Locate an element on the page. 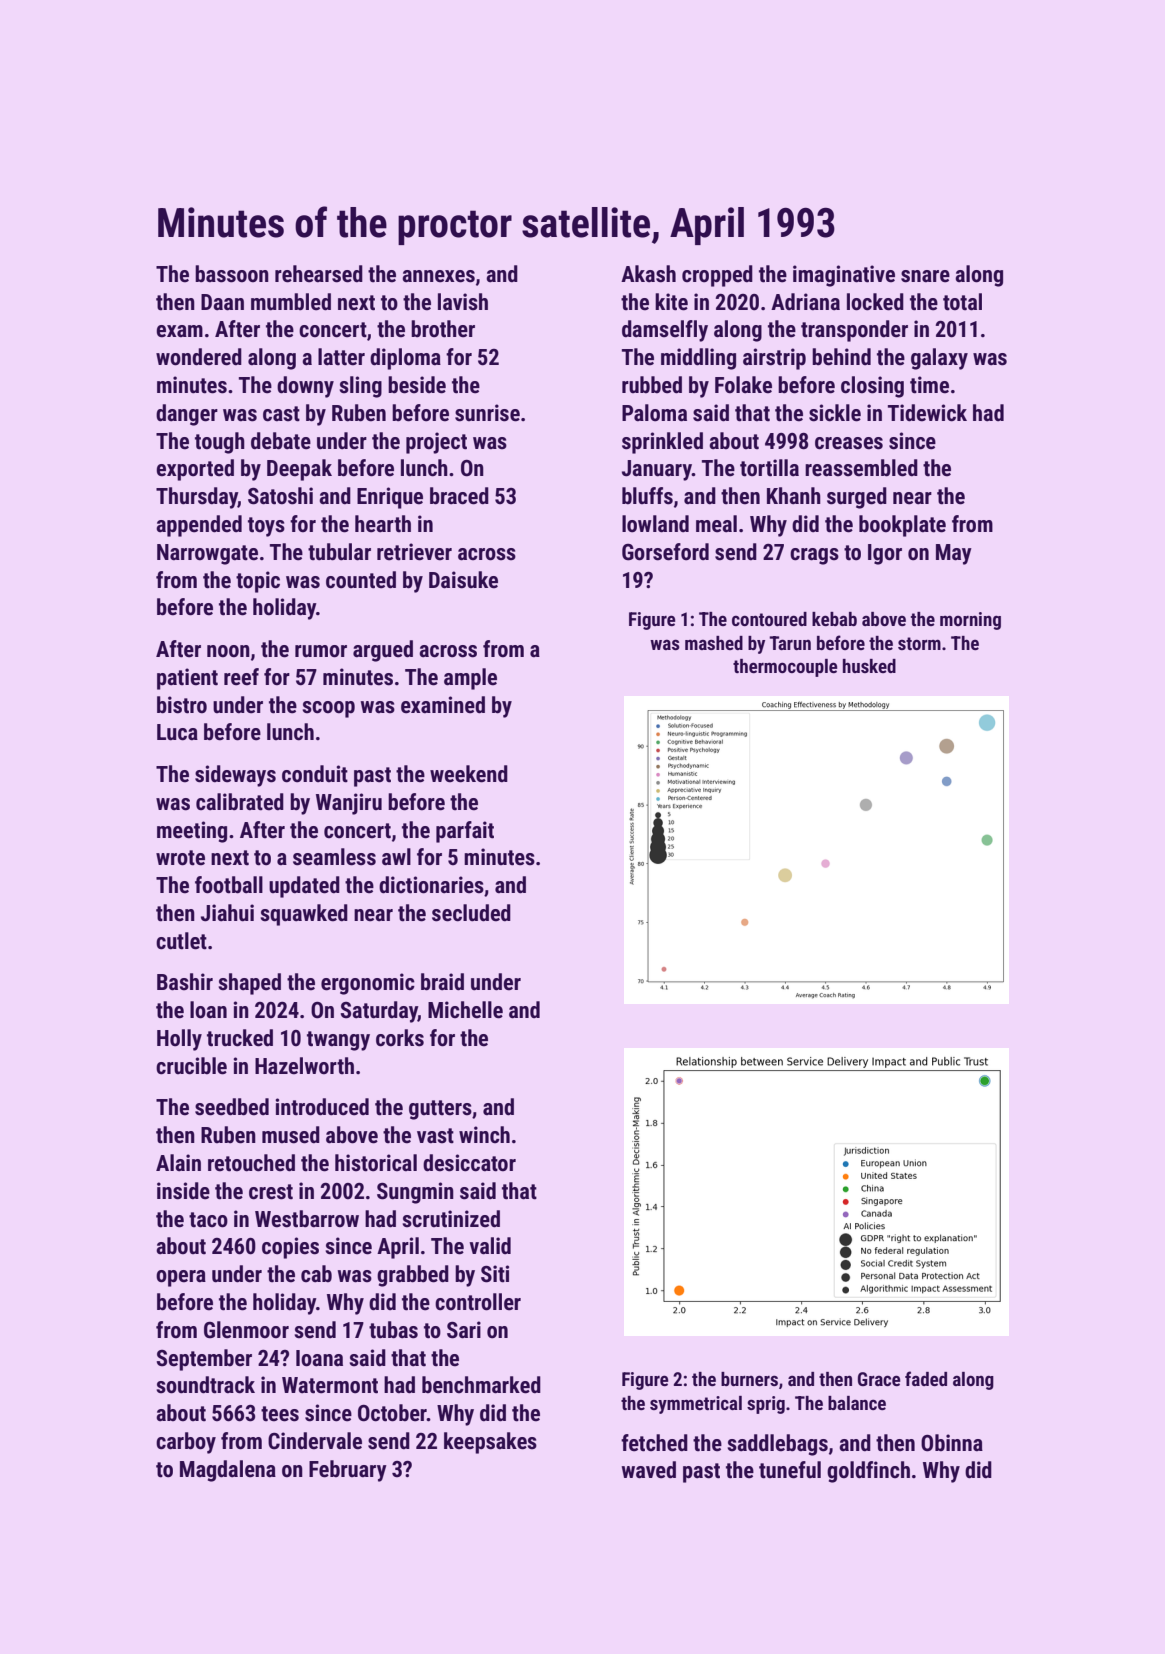 The width and height of the image is (1165, 1654). thermocouple is located at coordinates (785, 668).
